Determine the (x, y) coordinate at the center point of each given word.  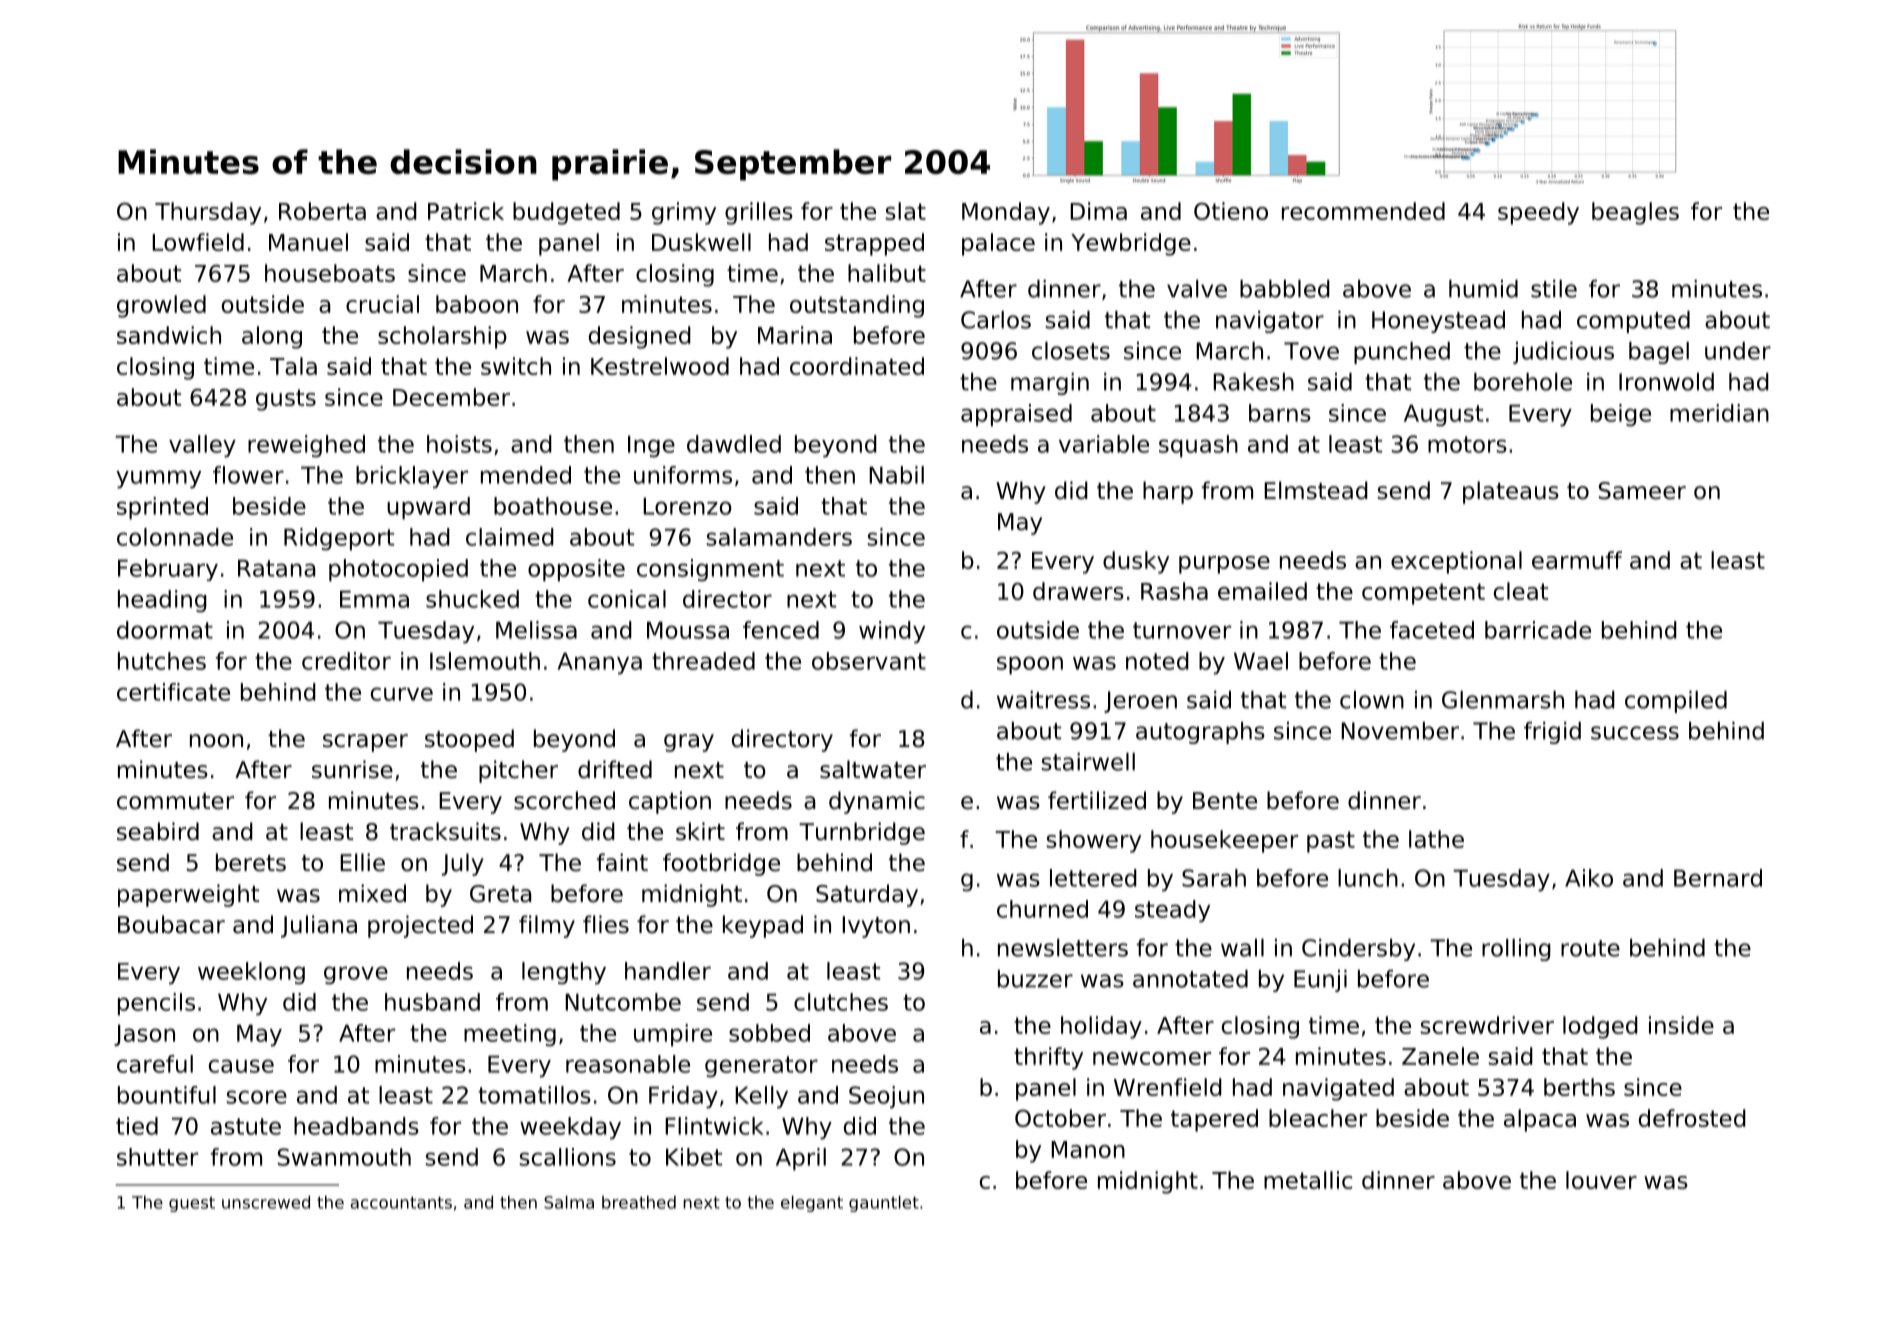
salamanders (779, 537)
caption (670, 802)
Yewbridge (1131, 244)
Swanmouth (344, 1157)
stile (1554, 289)
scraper (365, 743)
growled (161, 306)
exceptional (1456, 562)
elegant (812, 1204)
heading (162, 601)
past (1331, 842)
